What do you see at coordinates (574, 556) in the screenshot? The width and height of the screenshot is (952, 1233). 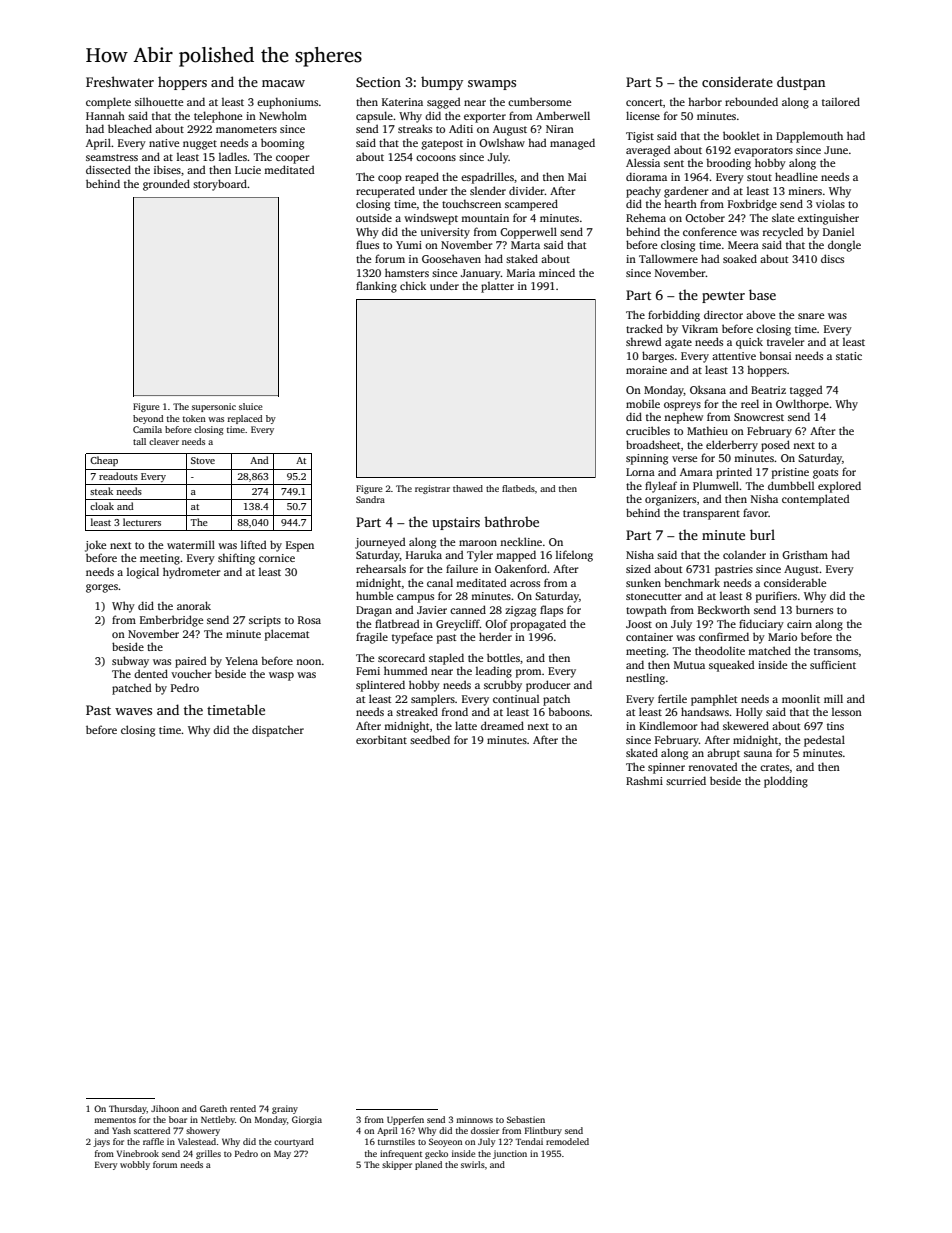 I see `lifelong` at bounding box center [574, 556].
